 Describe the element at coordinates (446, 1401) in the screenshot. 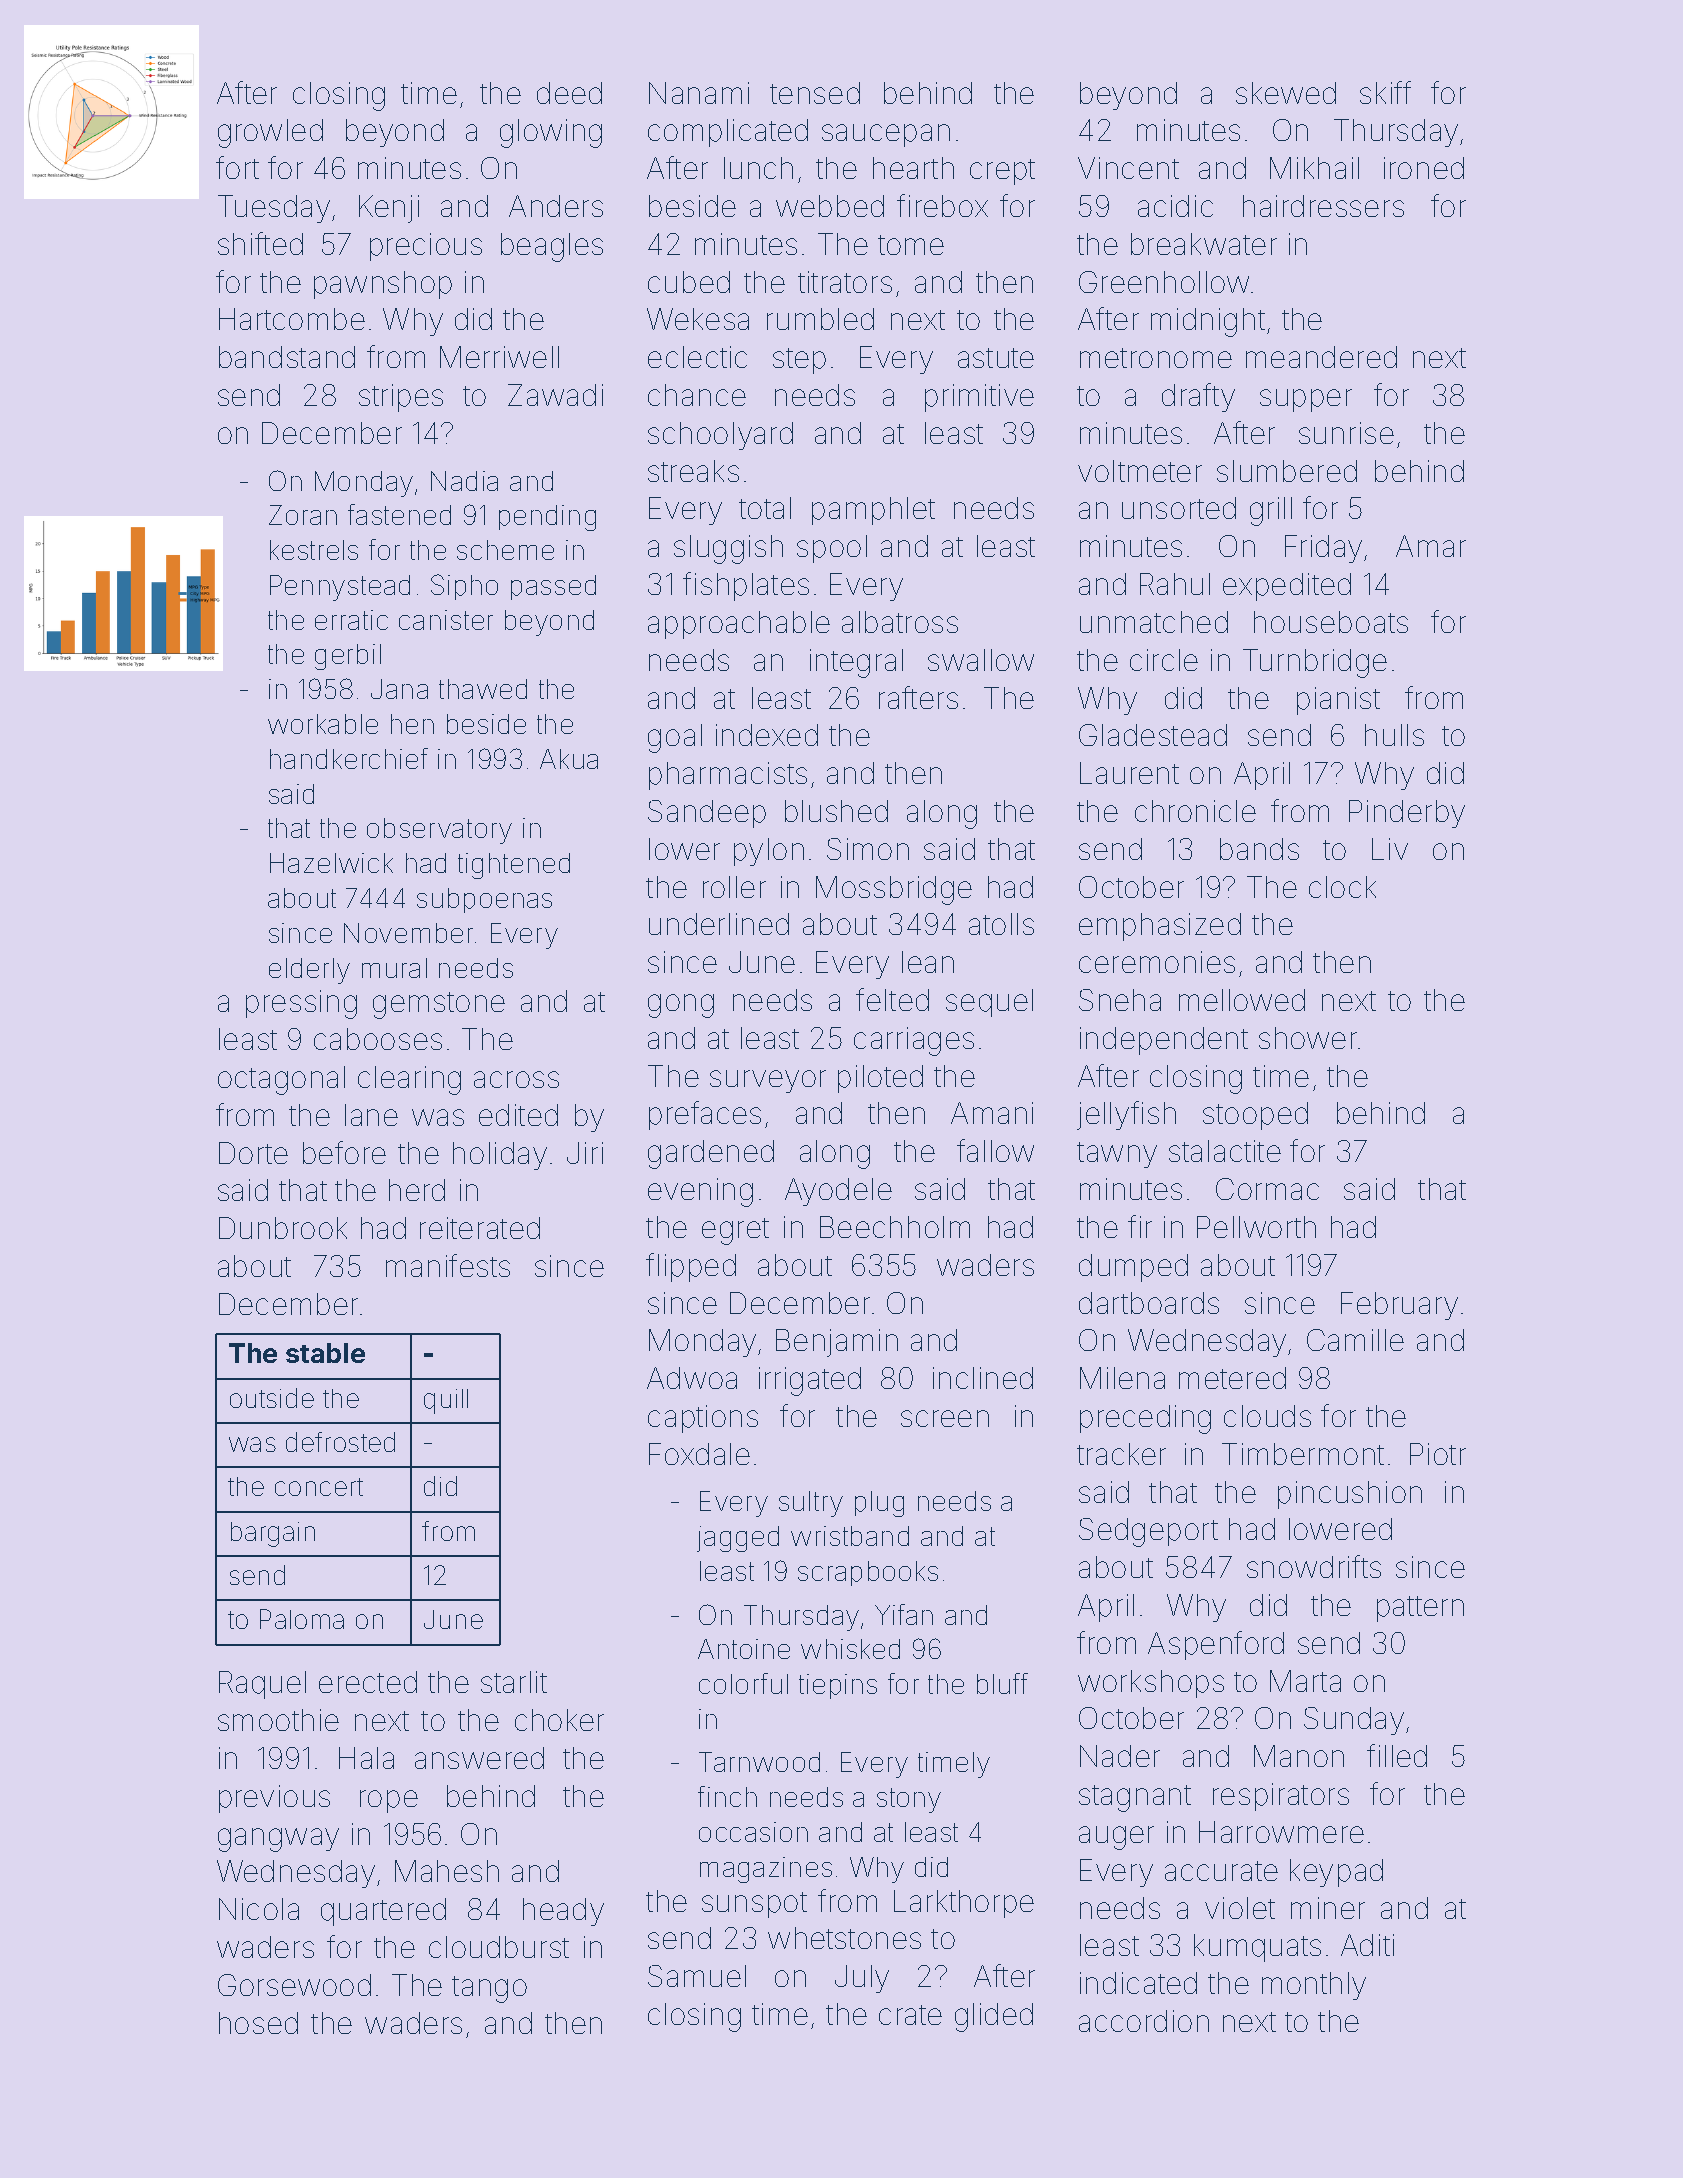

I see `quill` at that location.
